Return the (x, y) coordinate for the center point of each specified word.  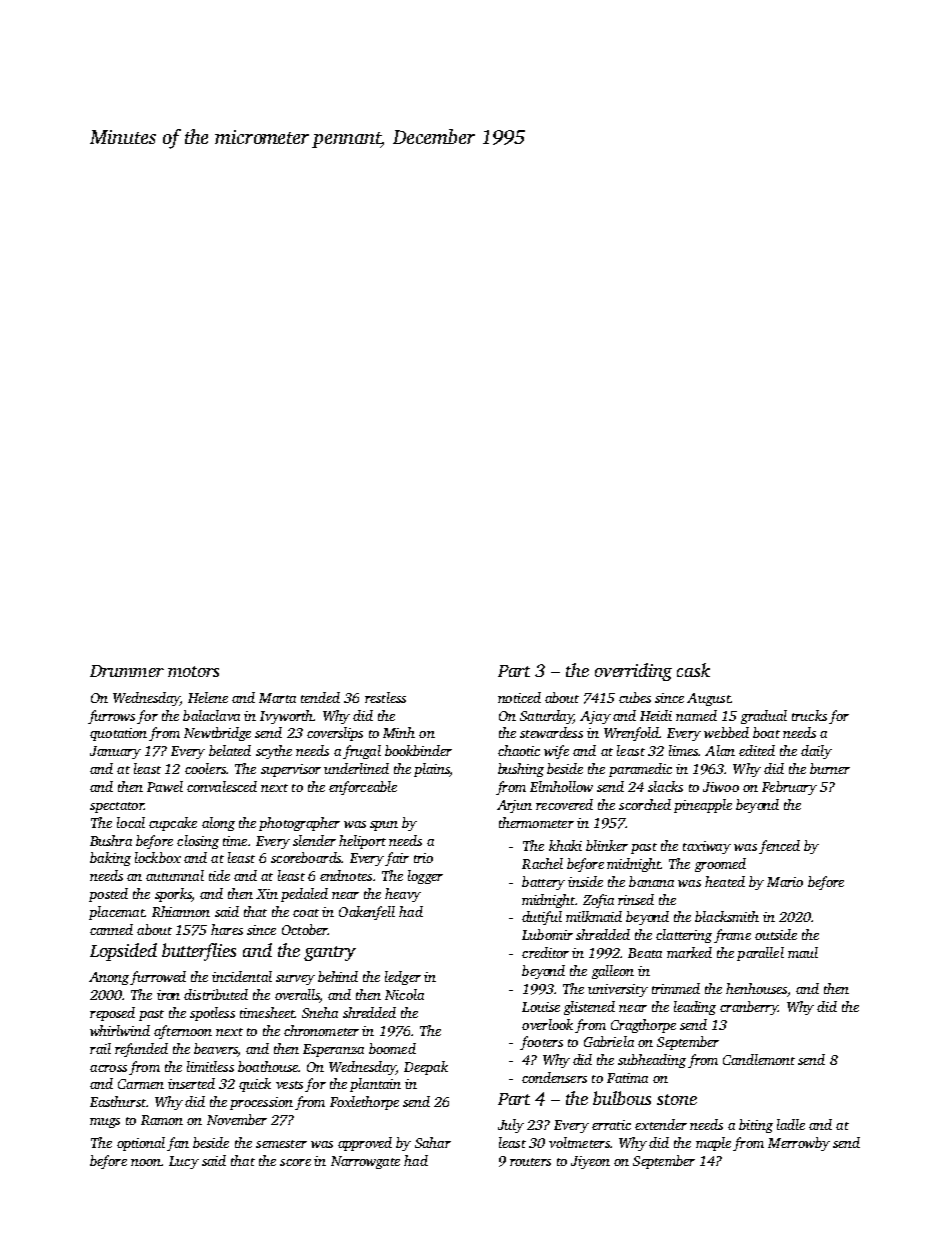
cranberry (749, 1008)
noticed (519, 697)
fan (178, 1144)
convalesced (222, 786)
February (789, 788)
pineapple (703, 806)
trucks (809, 715)
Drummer (127, 671)
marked (689, 952)
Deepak (426, 1068)
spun (384, 826)
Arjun (514, 806)
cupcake (173, 824)
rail (100, 1048)
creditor (545, 952)
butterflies (199, 952)
